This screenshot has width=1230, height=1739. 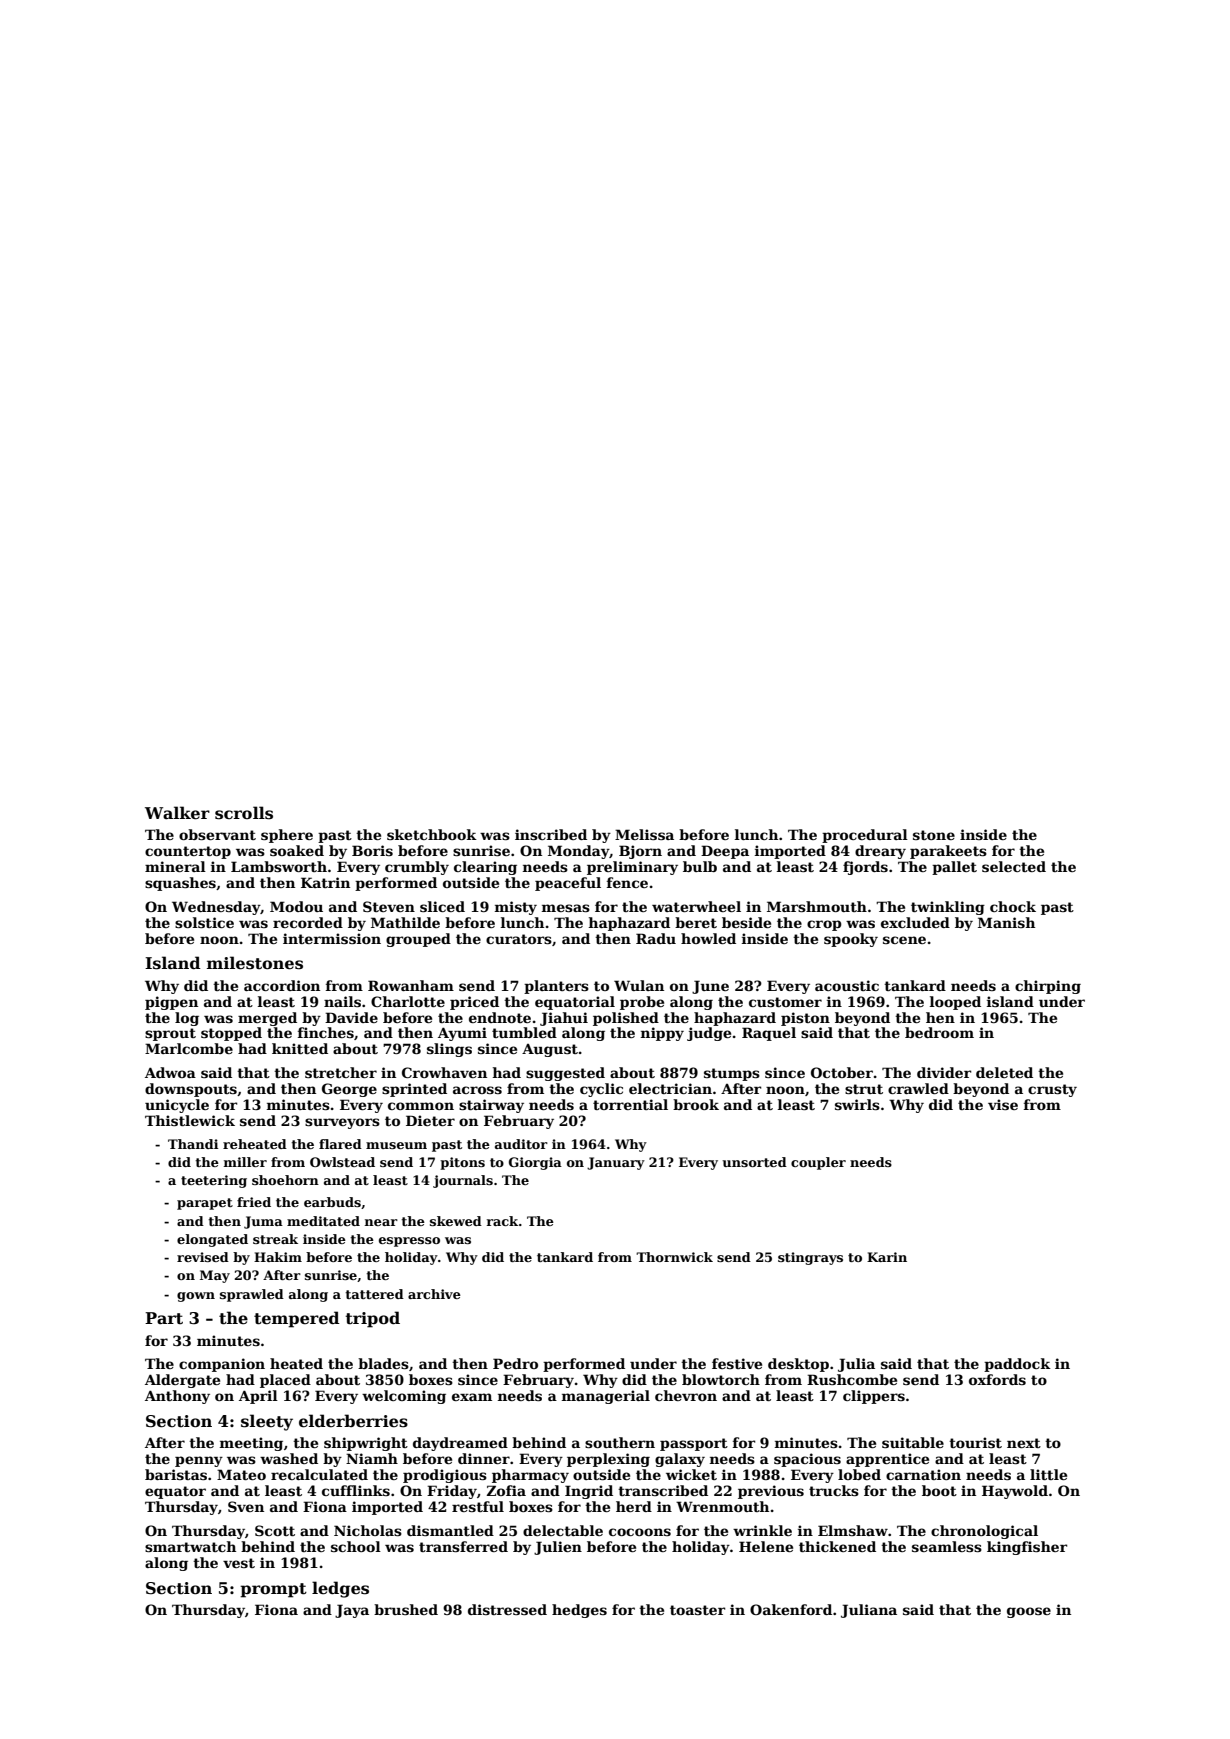 I want to click on squashes, so click(x=180, y=884).
